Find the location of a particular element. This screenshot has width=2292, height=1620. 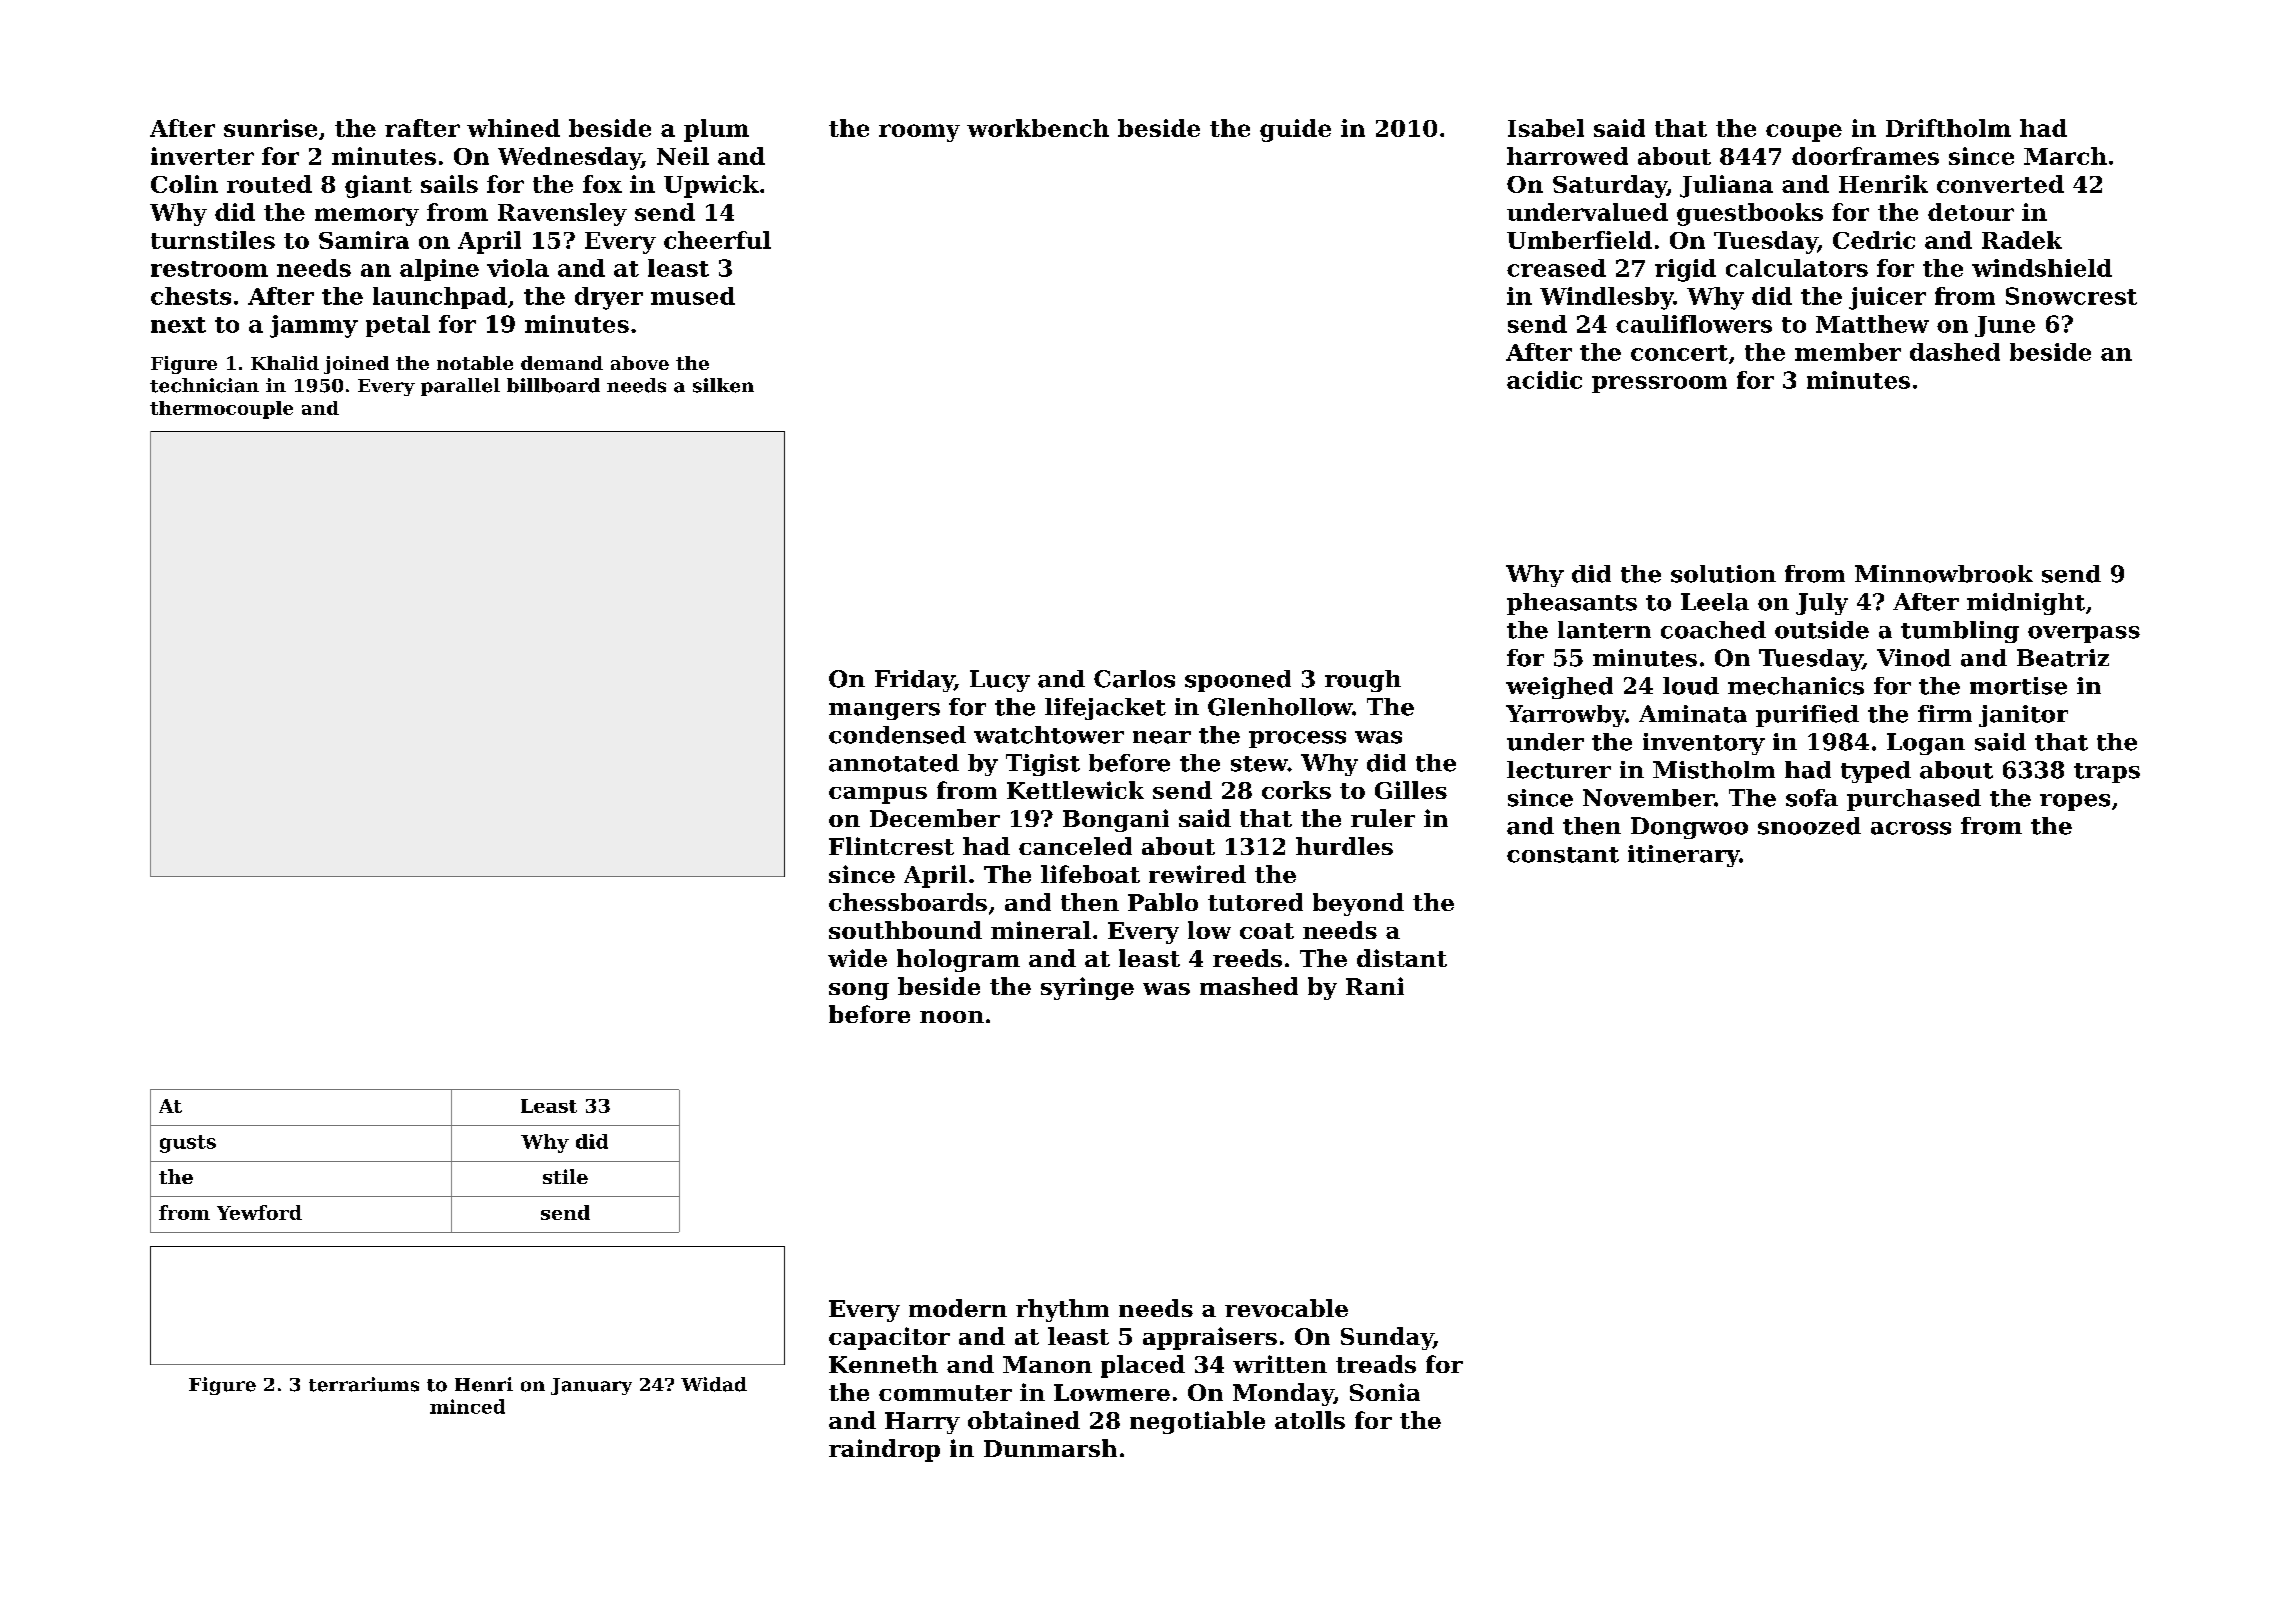

mangers is located at coordinates (884, 711).
